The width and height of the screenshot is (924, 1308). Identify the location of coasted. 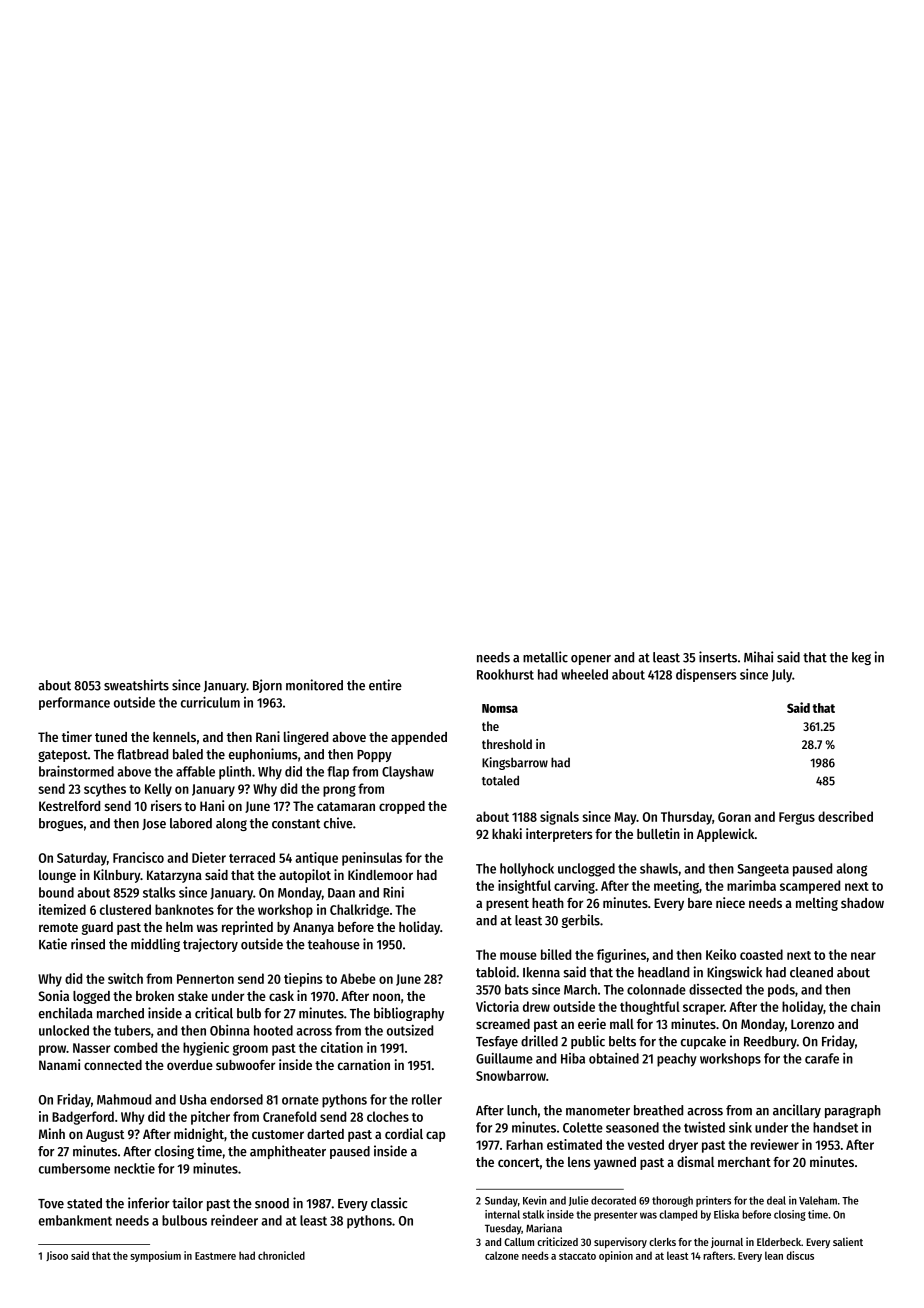
(761, 954).
